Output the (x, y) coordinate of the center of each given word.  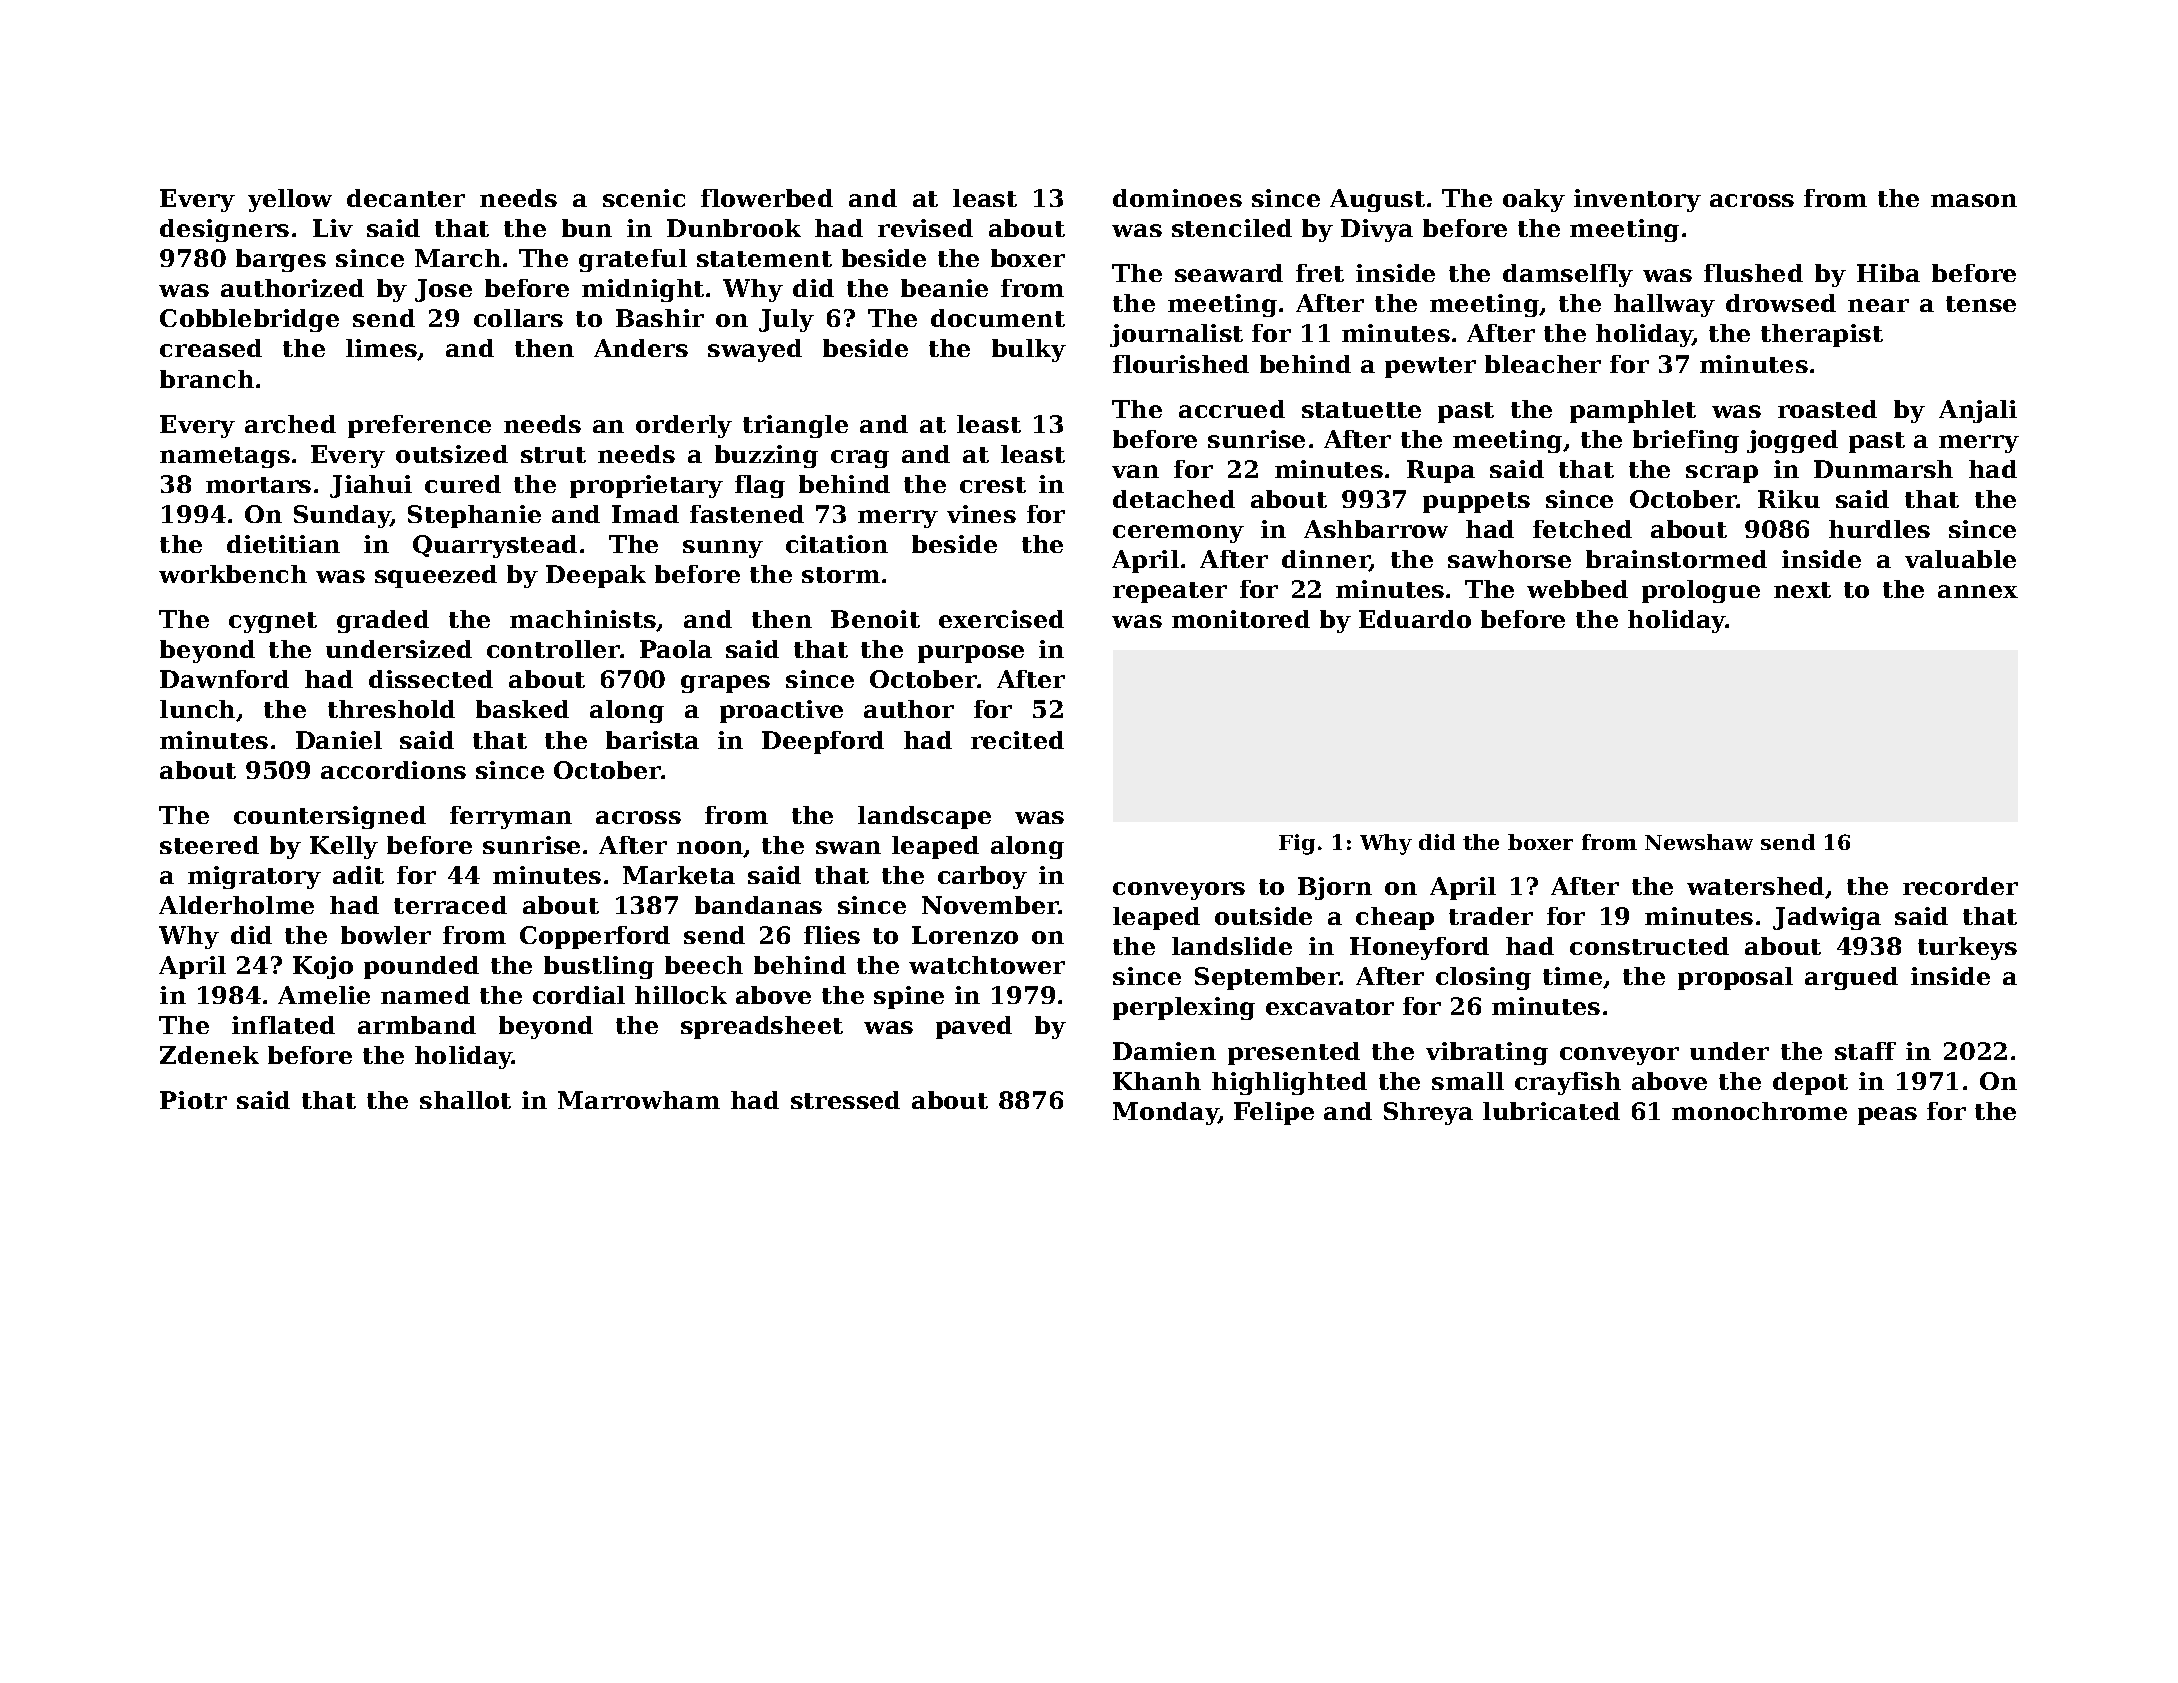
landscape (924, 817)
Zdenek (209, 1055)
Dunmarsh (1883, 469)
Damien (1164, 1051)
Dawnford (224, 679)
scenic (644, 198)
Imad (645, 514)
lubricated (1551, 1111)
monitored (1241, 619)
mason (1974, 200)
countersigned (330, 817)
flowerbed (767, 198)
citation (837, 544)
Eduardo (1415, 619)
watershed (1756, 887)
